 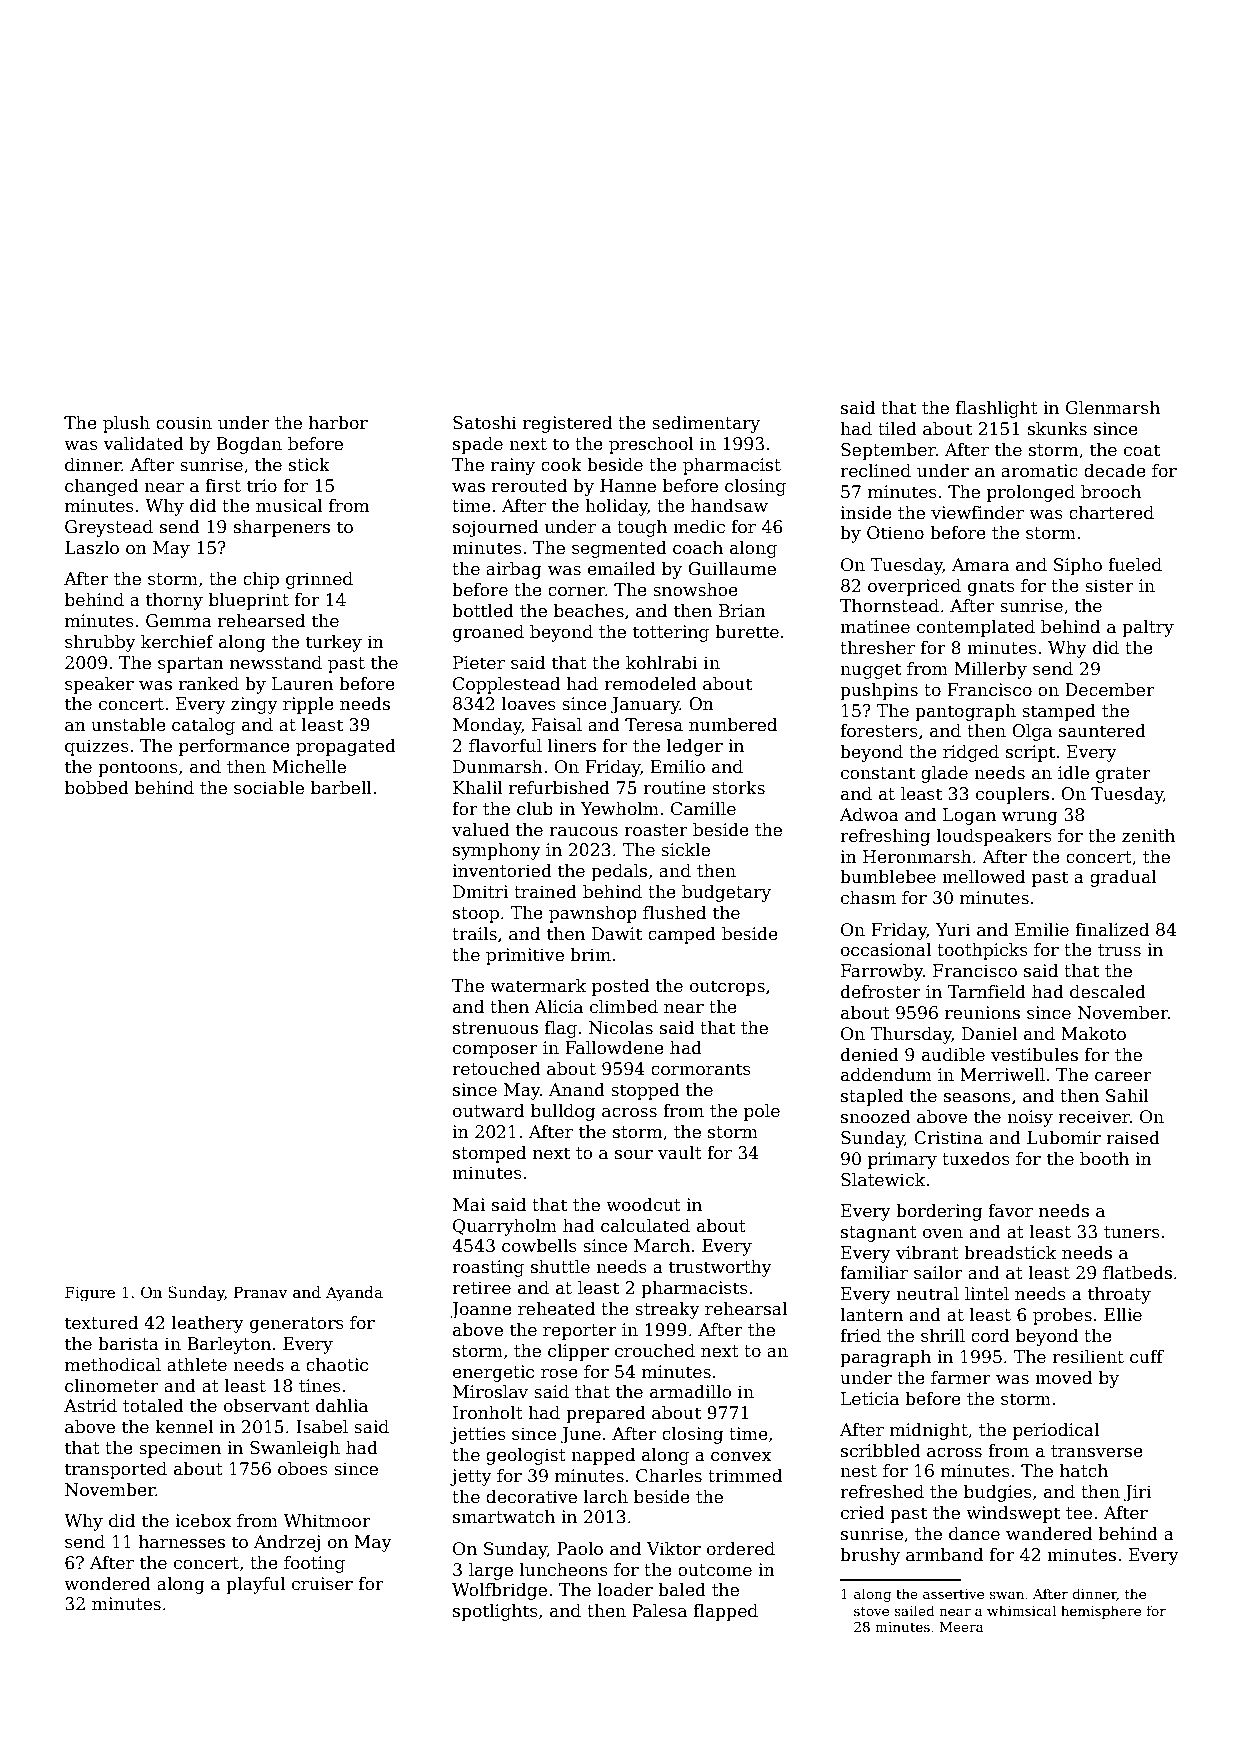 What do you see at coordinates (341, 788) in the page?
I see `barbell` at bounding box center [341, 788].
